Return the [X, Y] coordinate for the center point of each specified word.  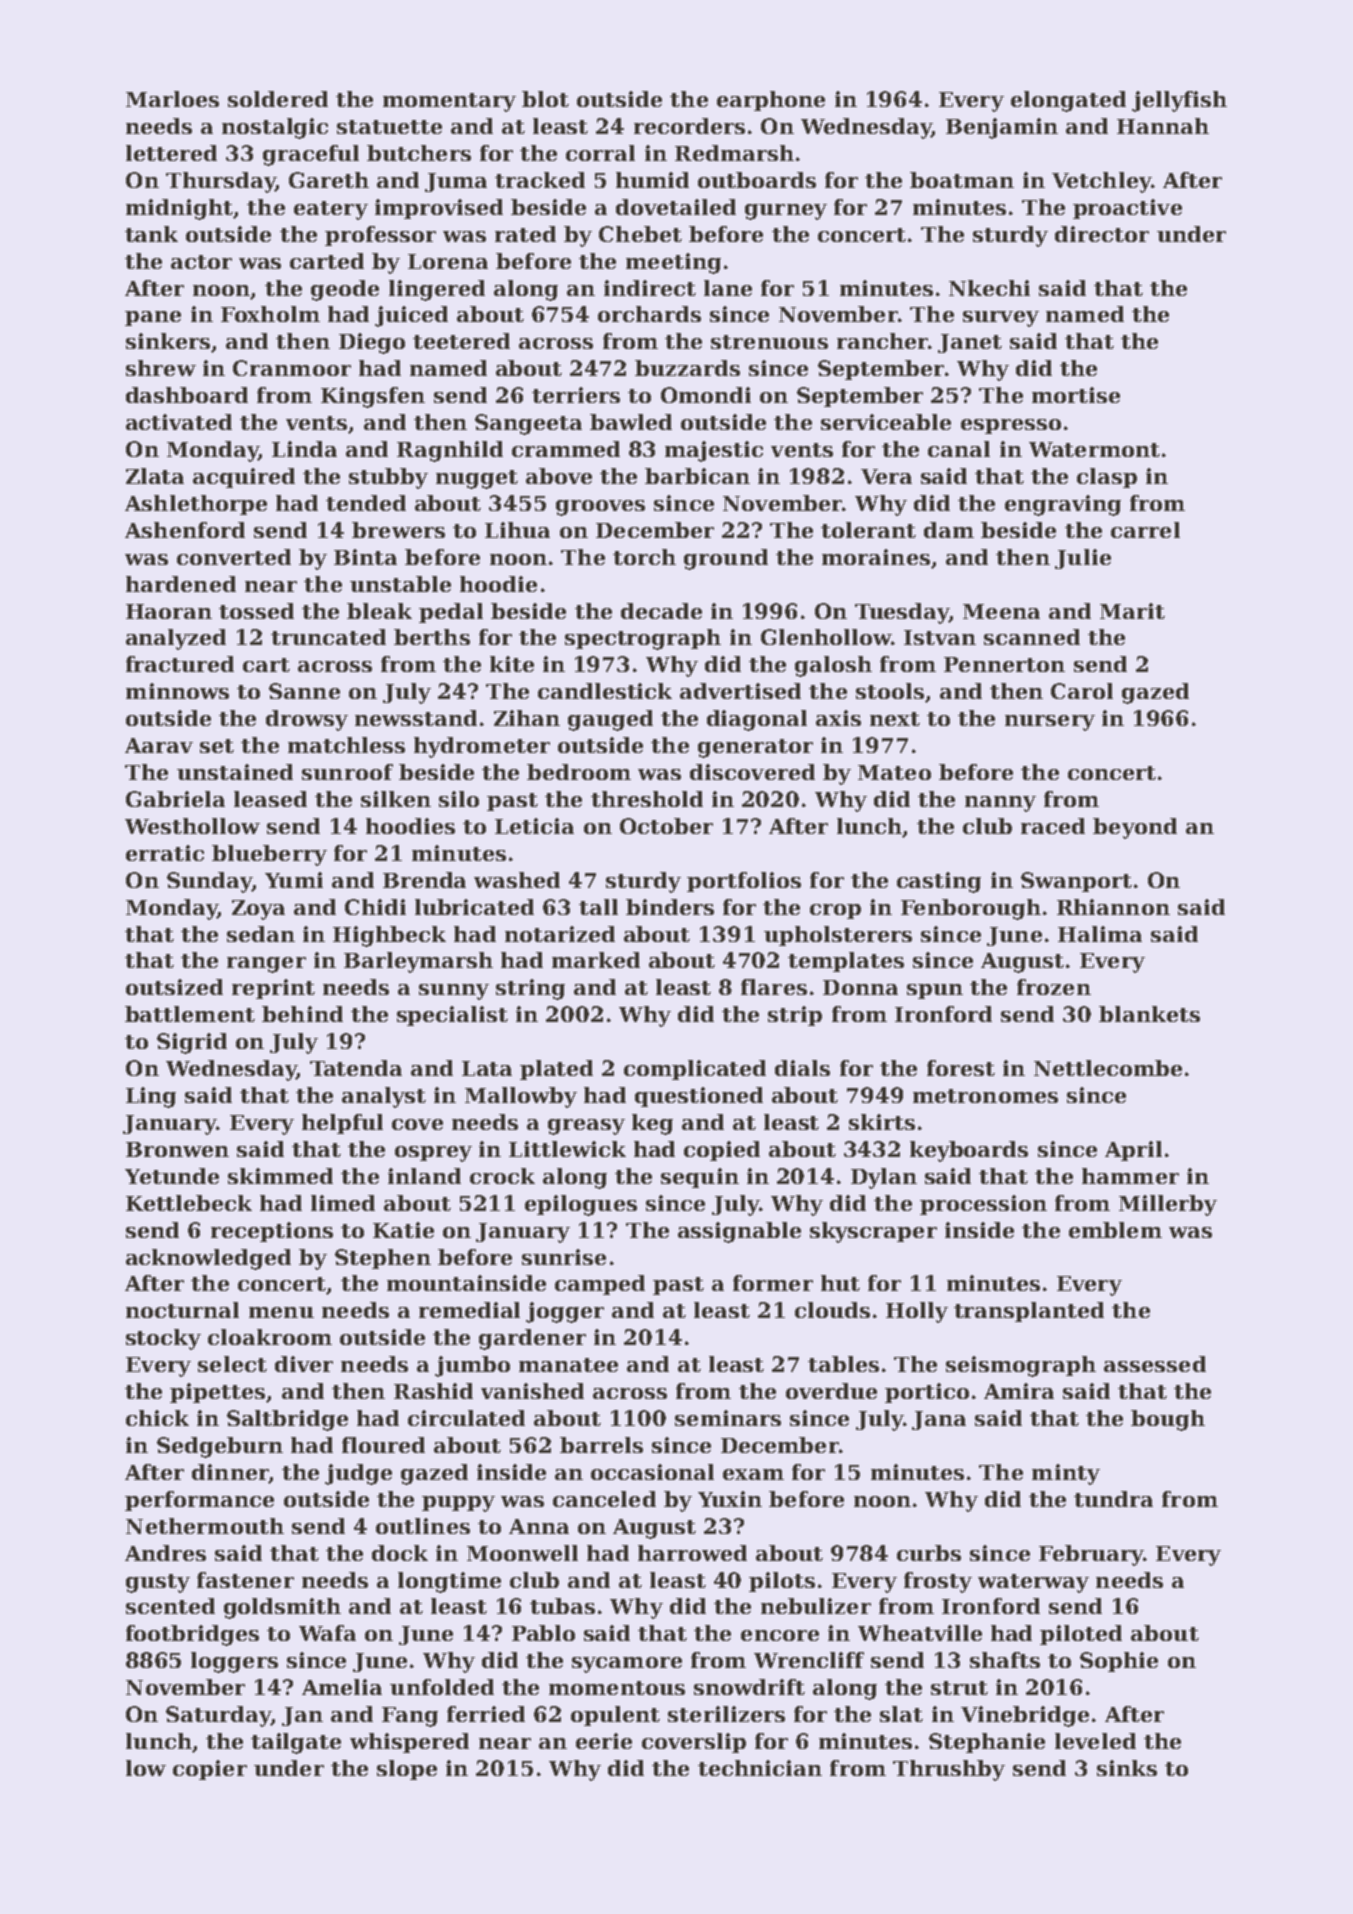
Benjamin [1002, 128]
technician [760, 1768]
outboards [757, 180]
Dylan [884, 1178]
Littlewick [567, 1149]
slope [407, 1770]
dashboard [187, 395]
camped [600, 1285]
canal [959, 449]
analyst [384, 1097]
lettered [171, 153]
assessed [1155, 1364]
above [559, 476]
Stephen [383, 1259]
